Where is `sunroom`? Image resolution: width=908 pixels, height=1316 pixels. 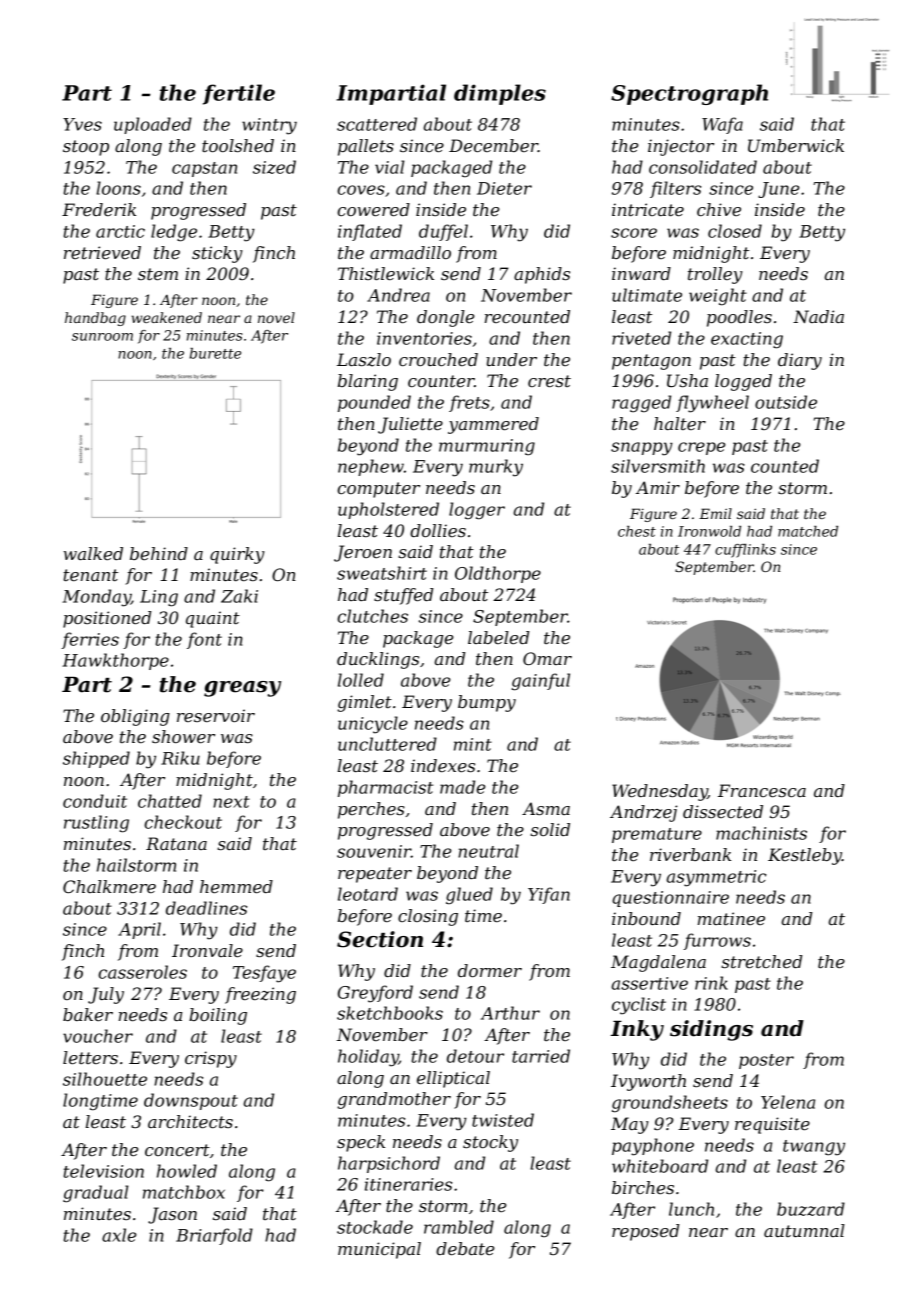
sunroom is located at coordinates (102, 337).
